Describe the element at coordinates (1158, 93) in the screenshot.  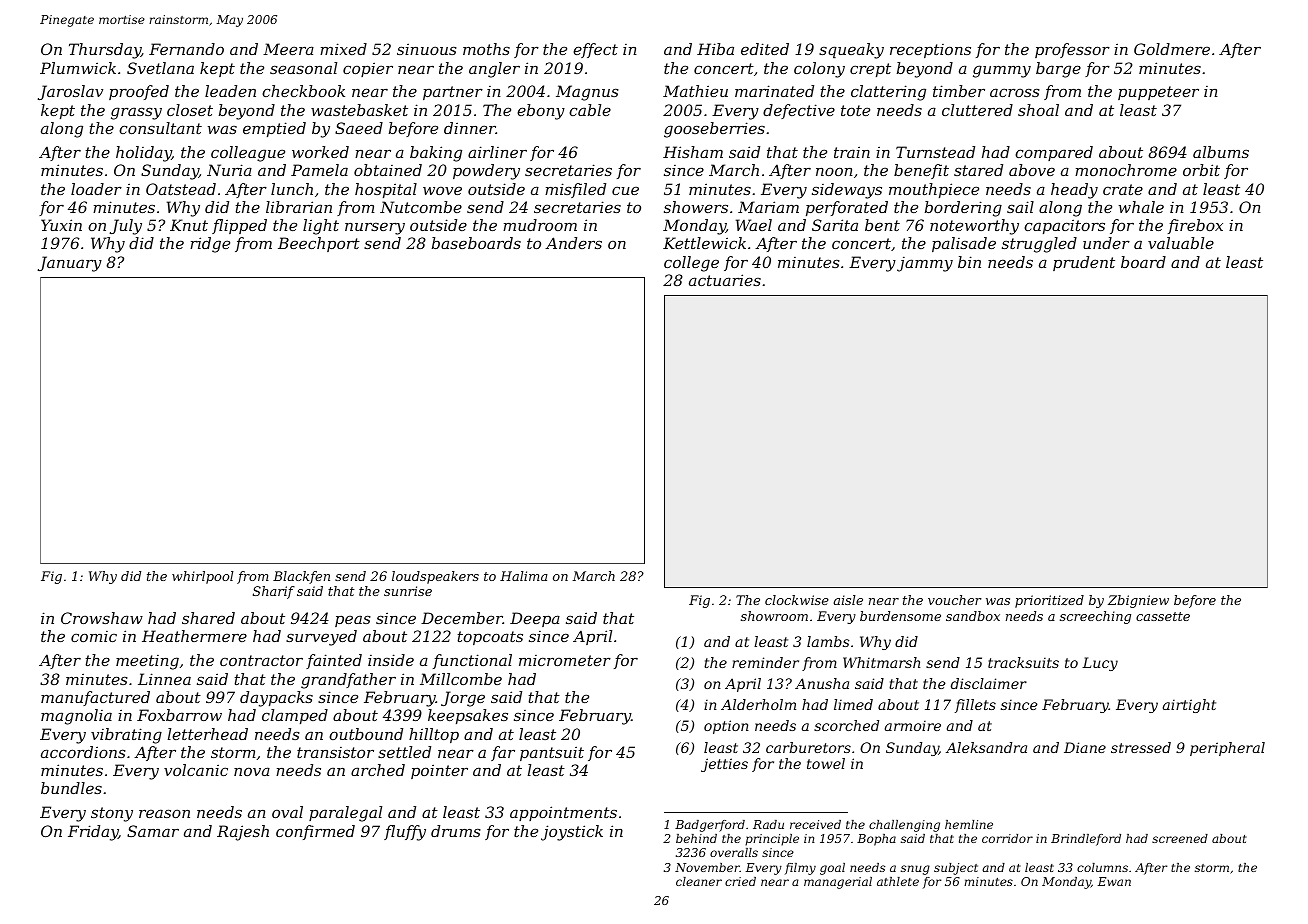
I see `puppeteer` at that location.
